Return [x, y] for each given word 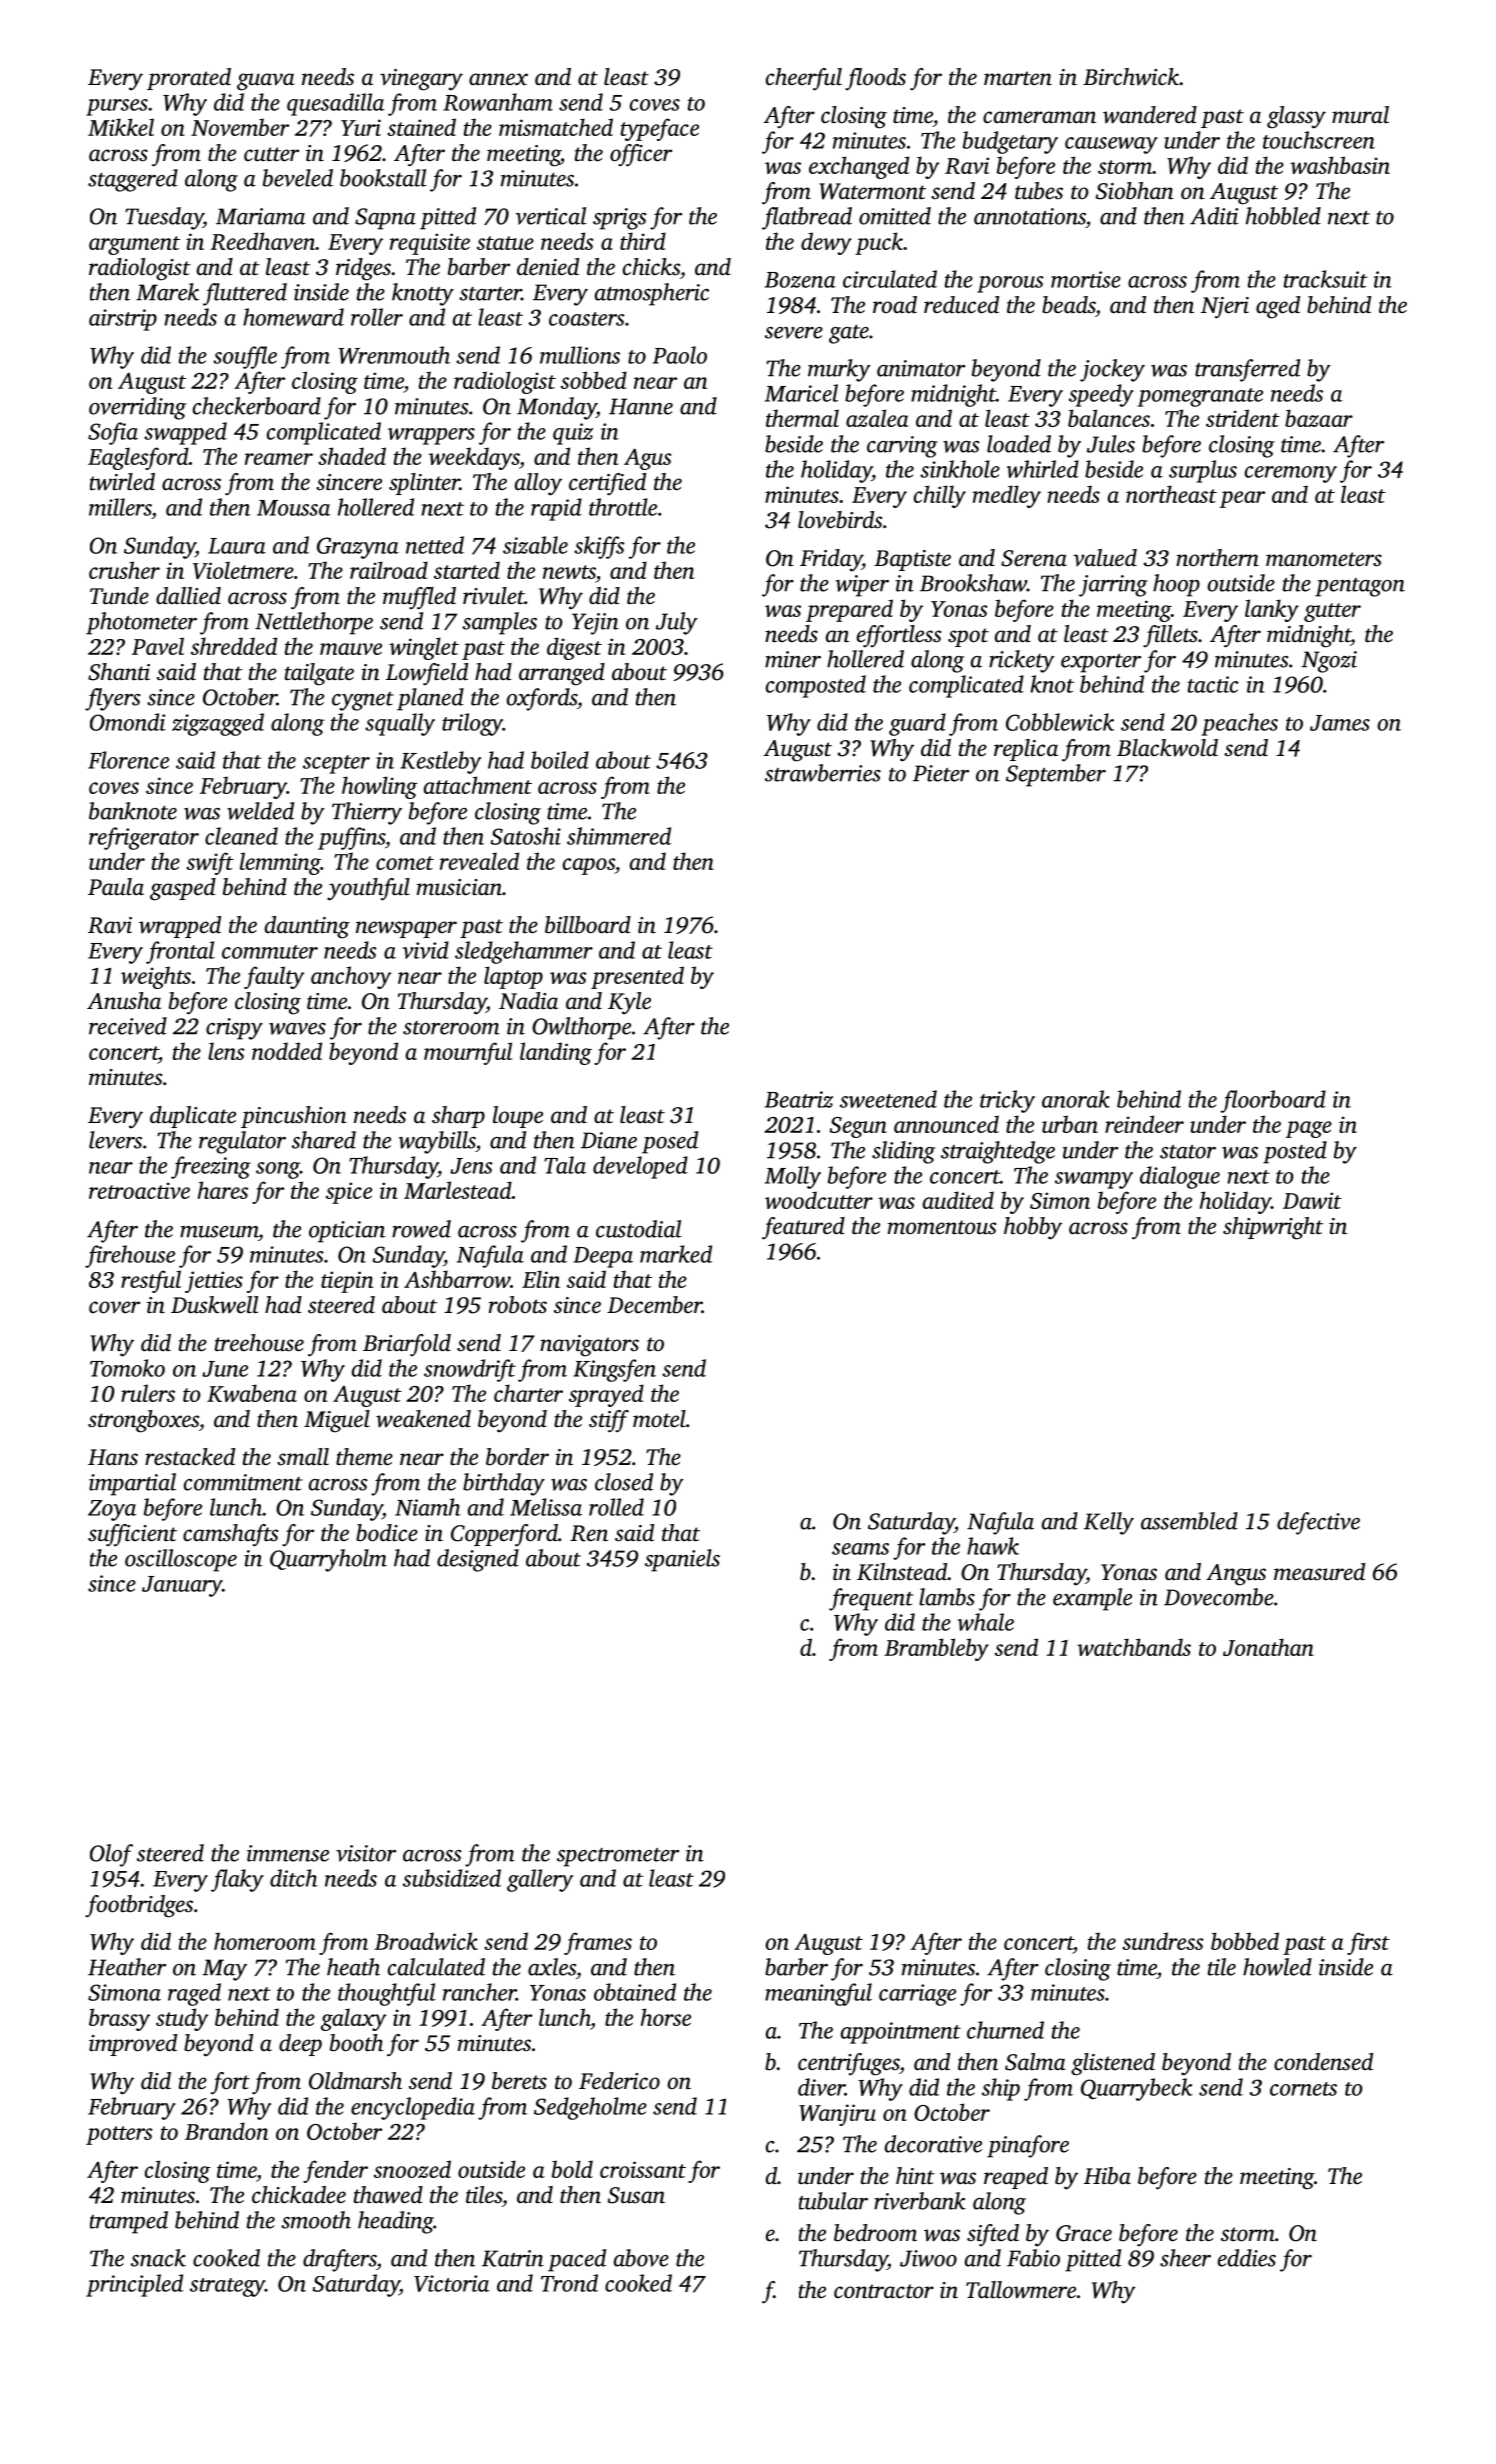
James [1340, 723]
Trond [569, 2283]
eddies [1247, 2258]
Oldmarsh [355, 2081]
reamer [279, 459]
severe [794, 333]
